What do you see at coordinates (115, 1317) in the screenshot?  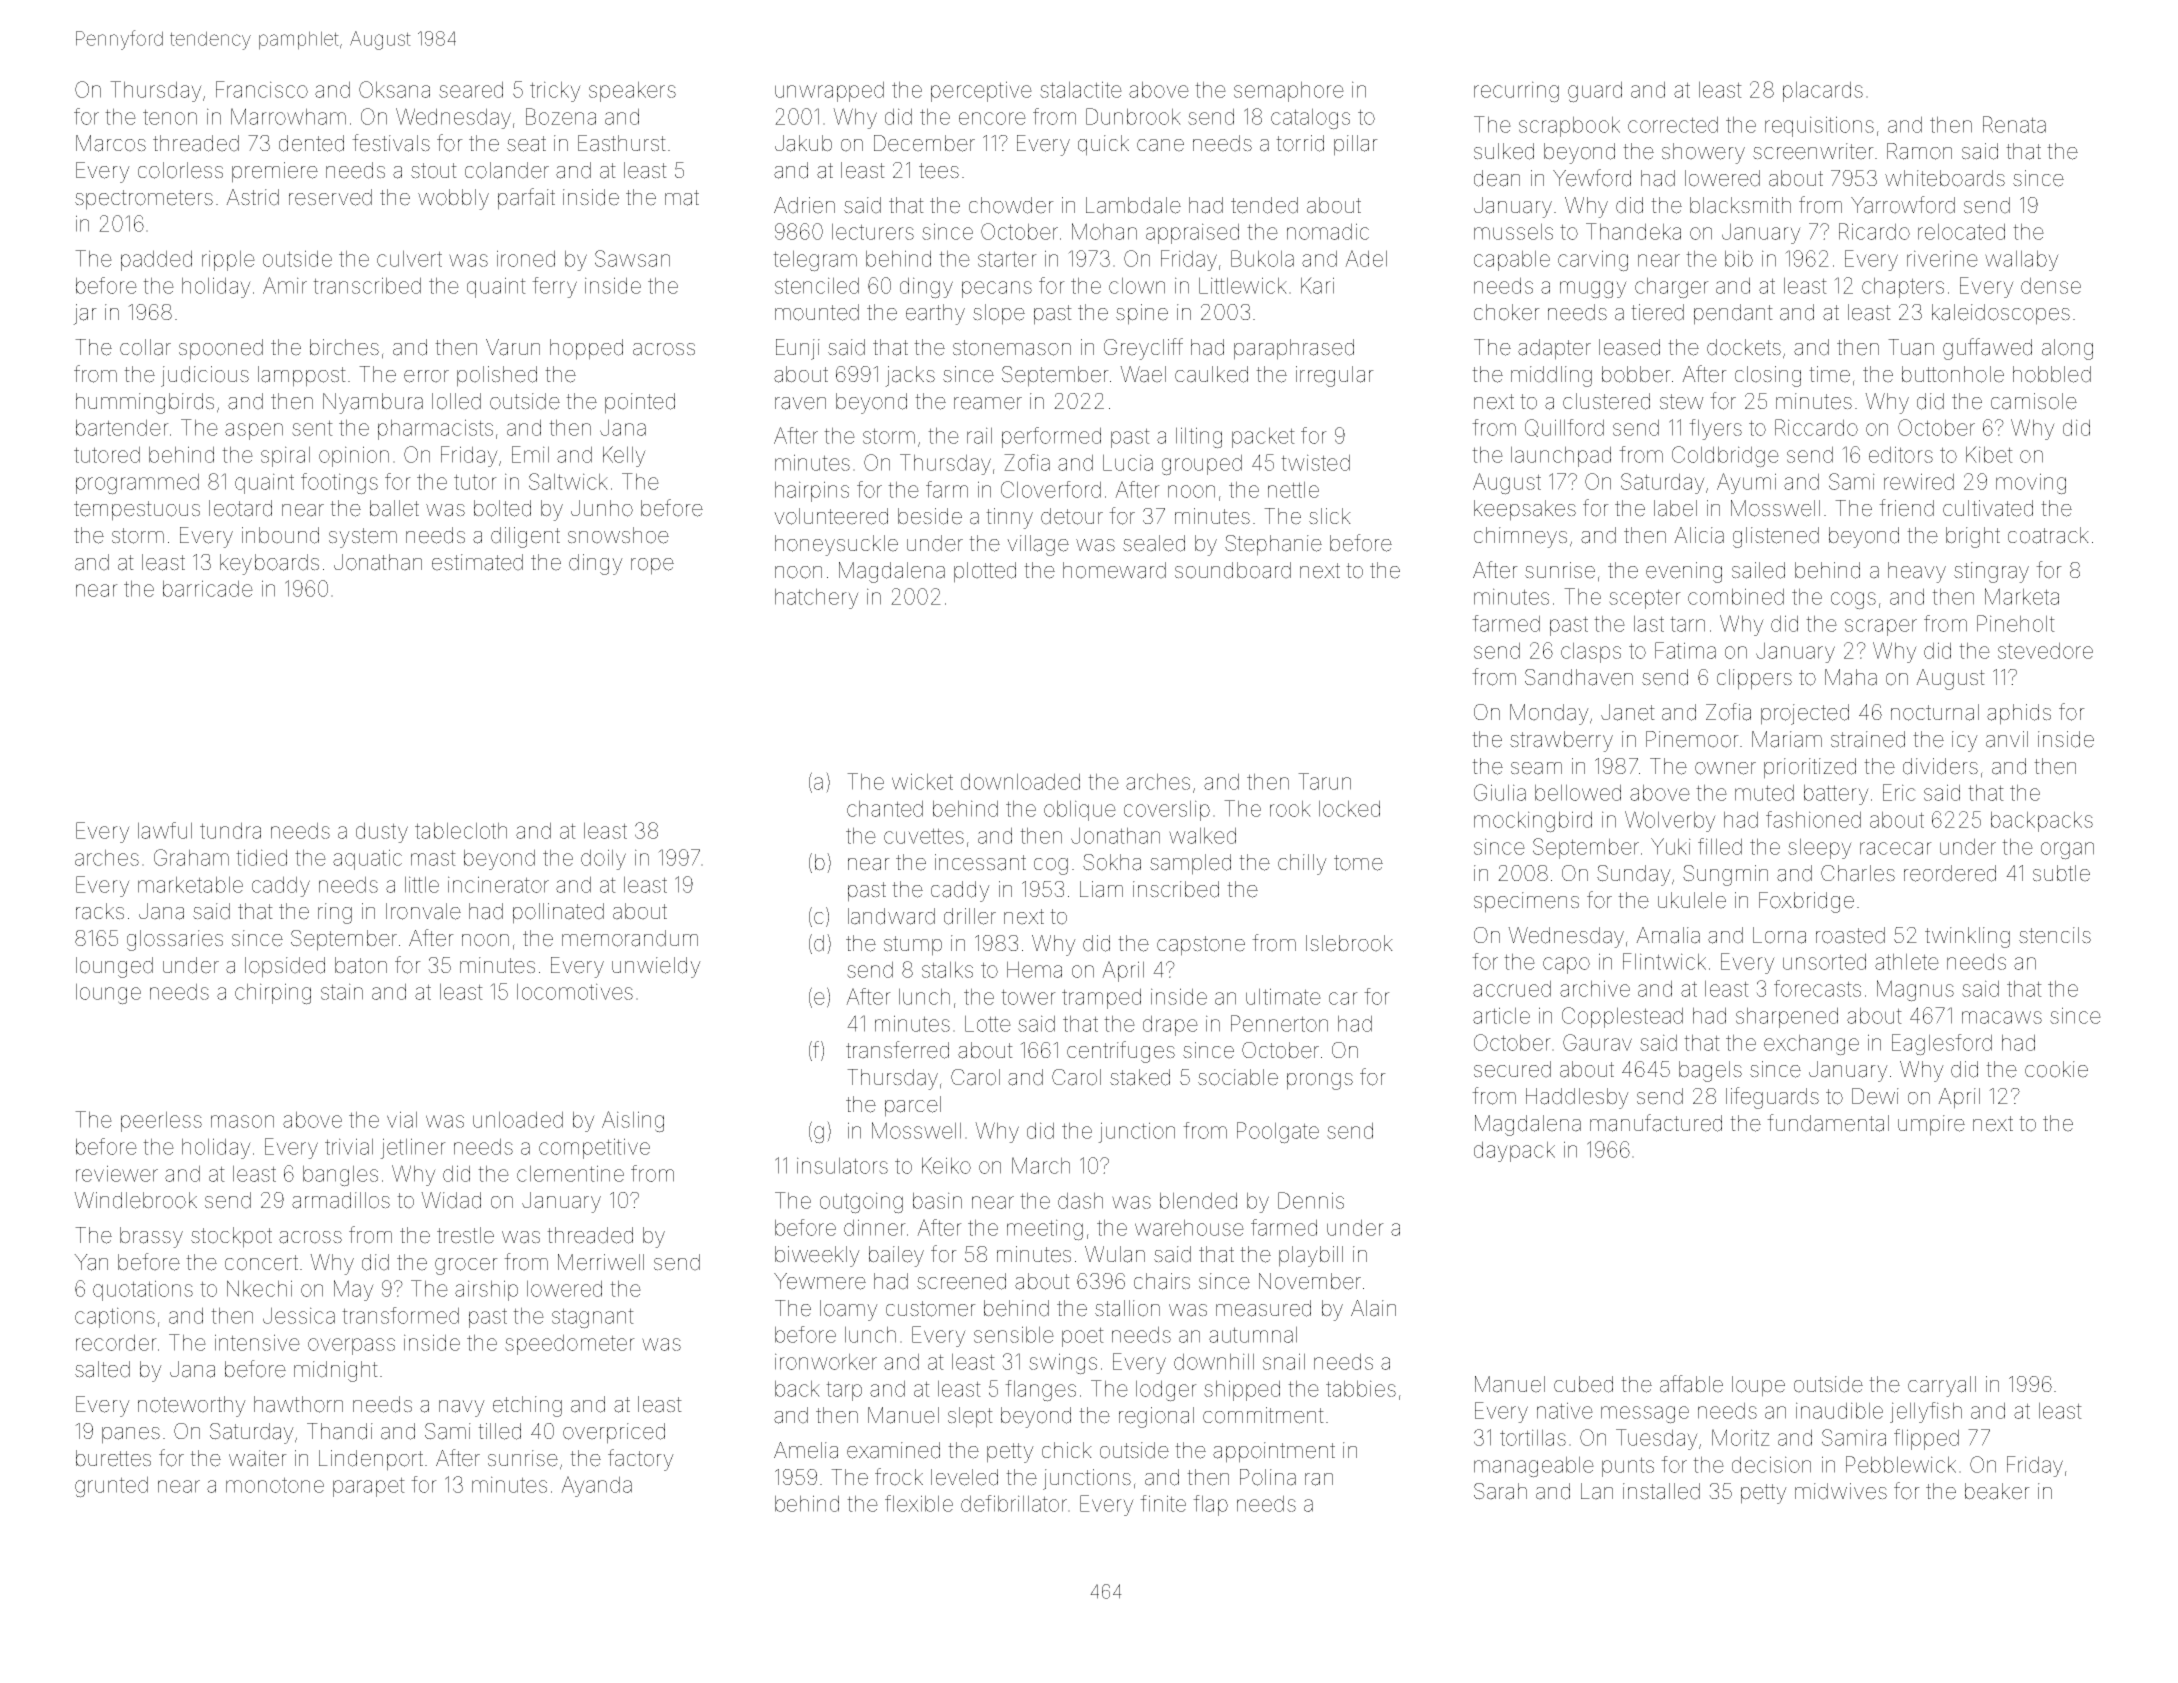 I see `captions` at bounding box center [115, 1317].
